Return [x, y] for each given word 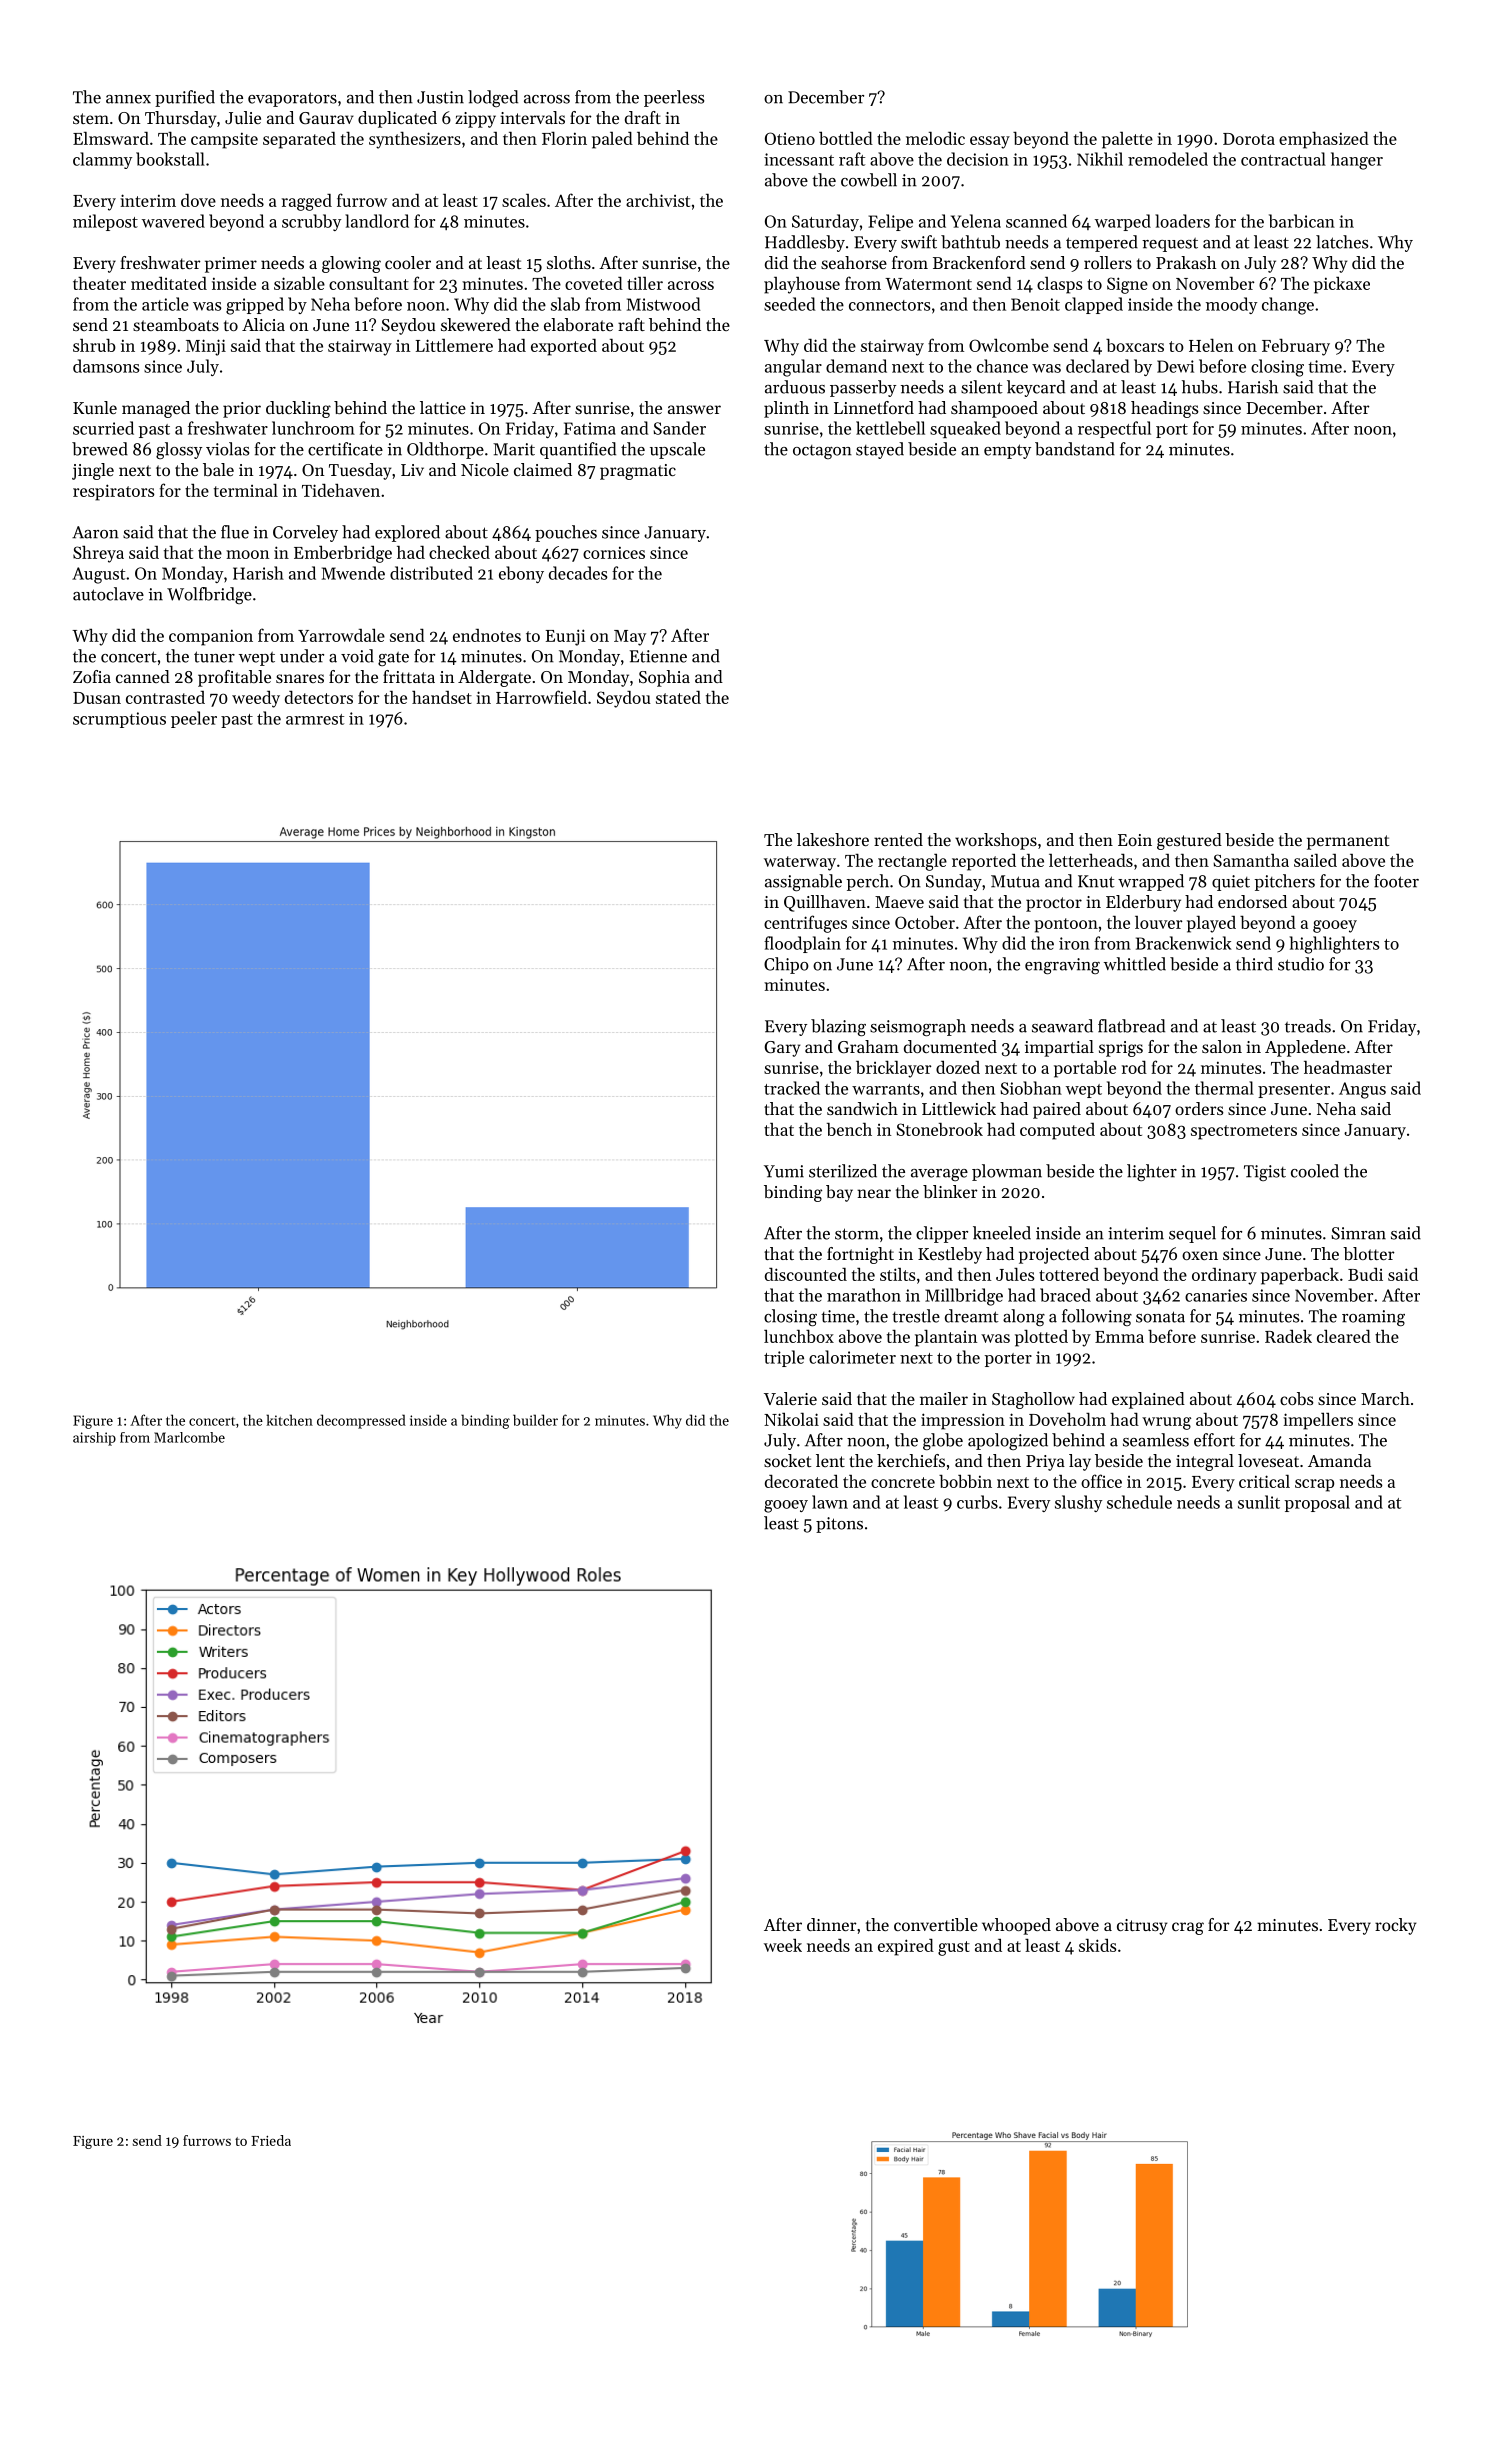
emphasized [1324, 140]
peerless [674, 98]
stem [91, 118]
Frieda [271, 2140]
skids [1098, 1945]
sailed [1315, 860]
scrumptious [119, 720]
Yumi [784, 1171]
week [783, 1945]
